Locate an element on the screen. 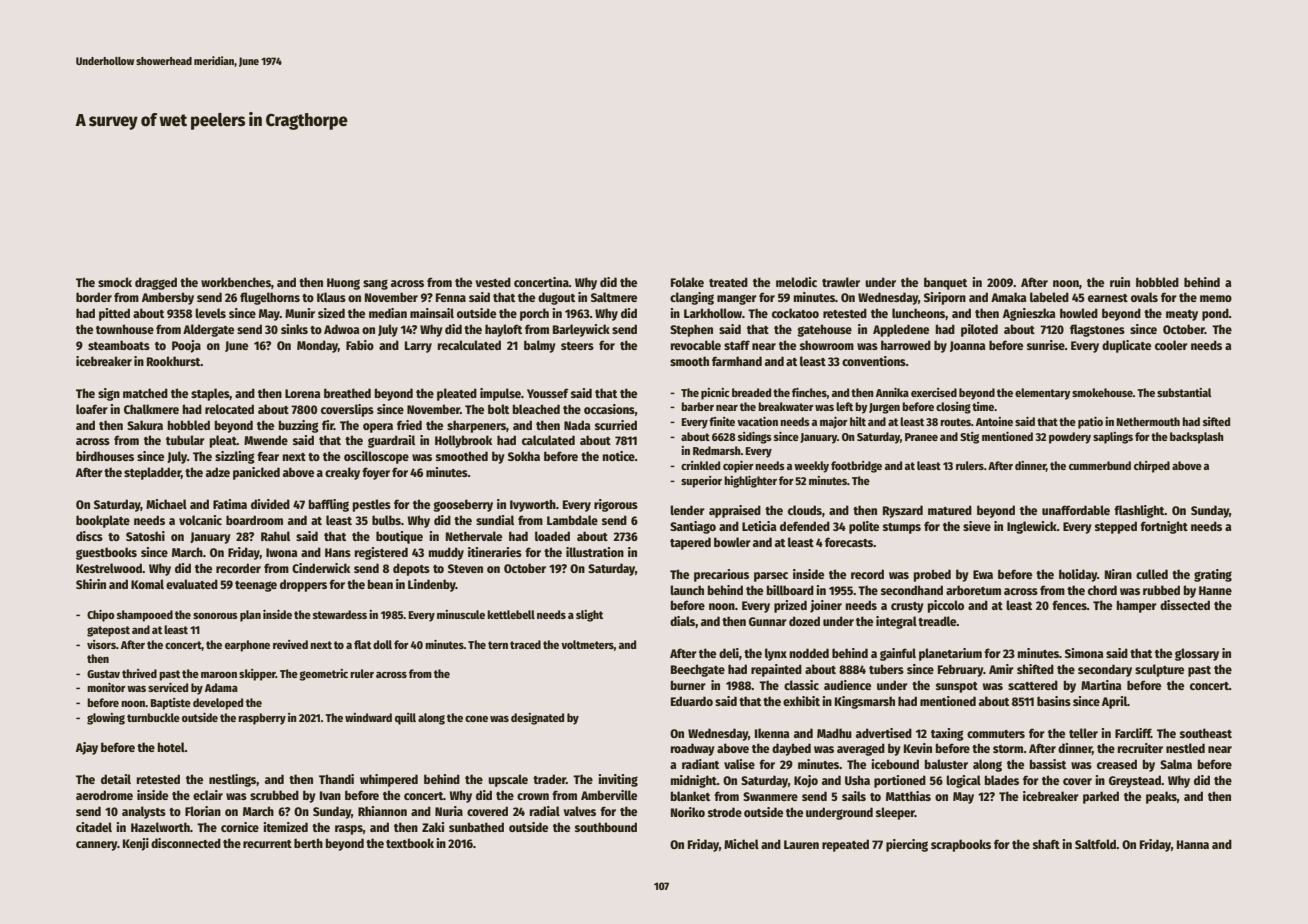 This screenshot has width=1308, height=924. Ajay is located at coordinates (87, 748).
